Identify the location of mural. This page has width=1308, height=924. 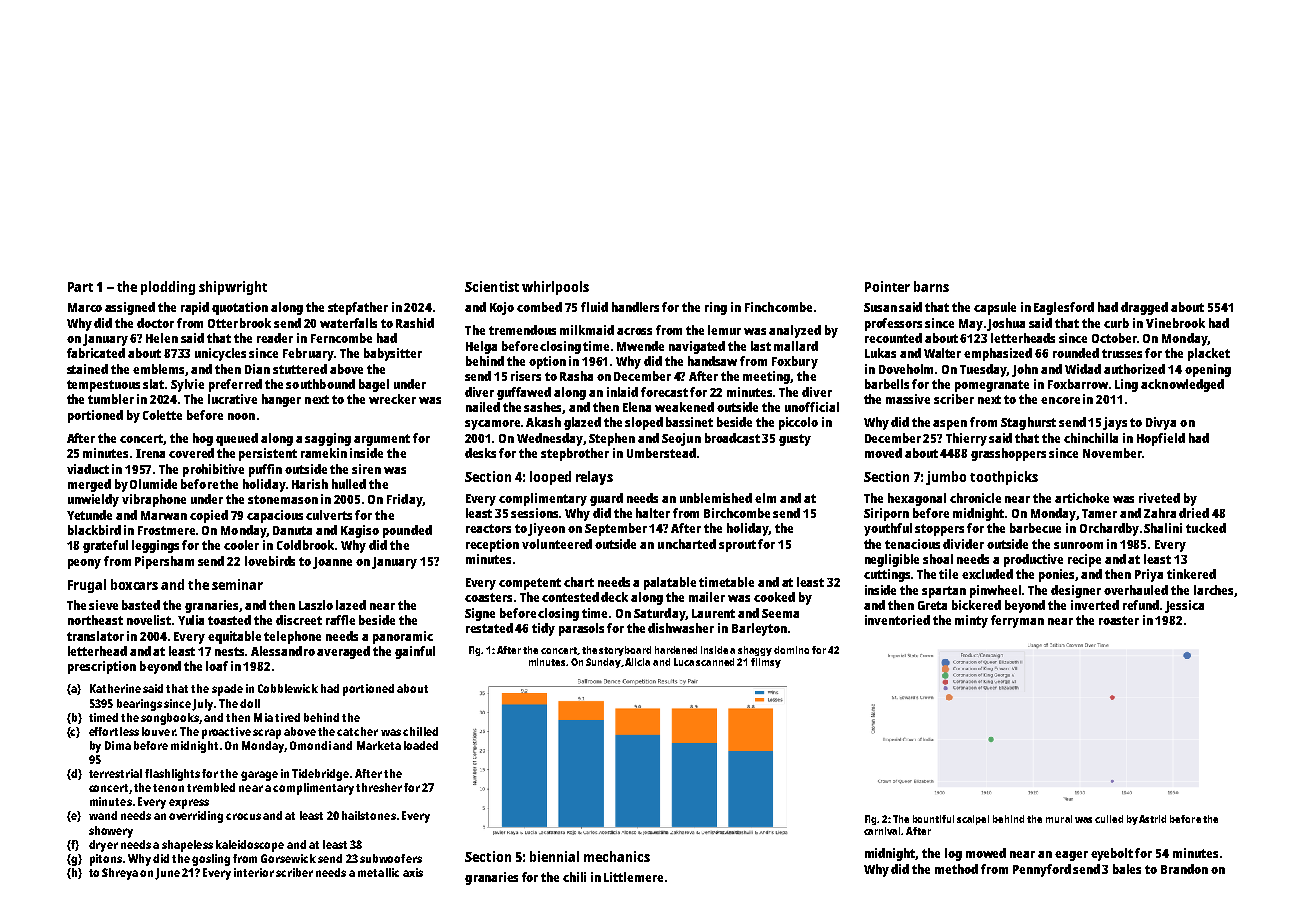
(1059, 819).
